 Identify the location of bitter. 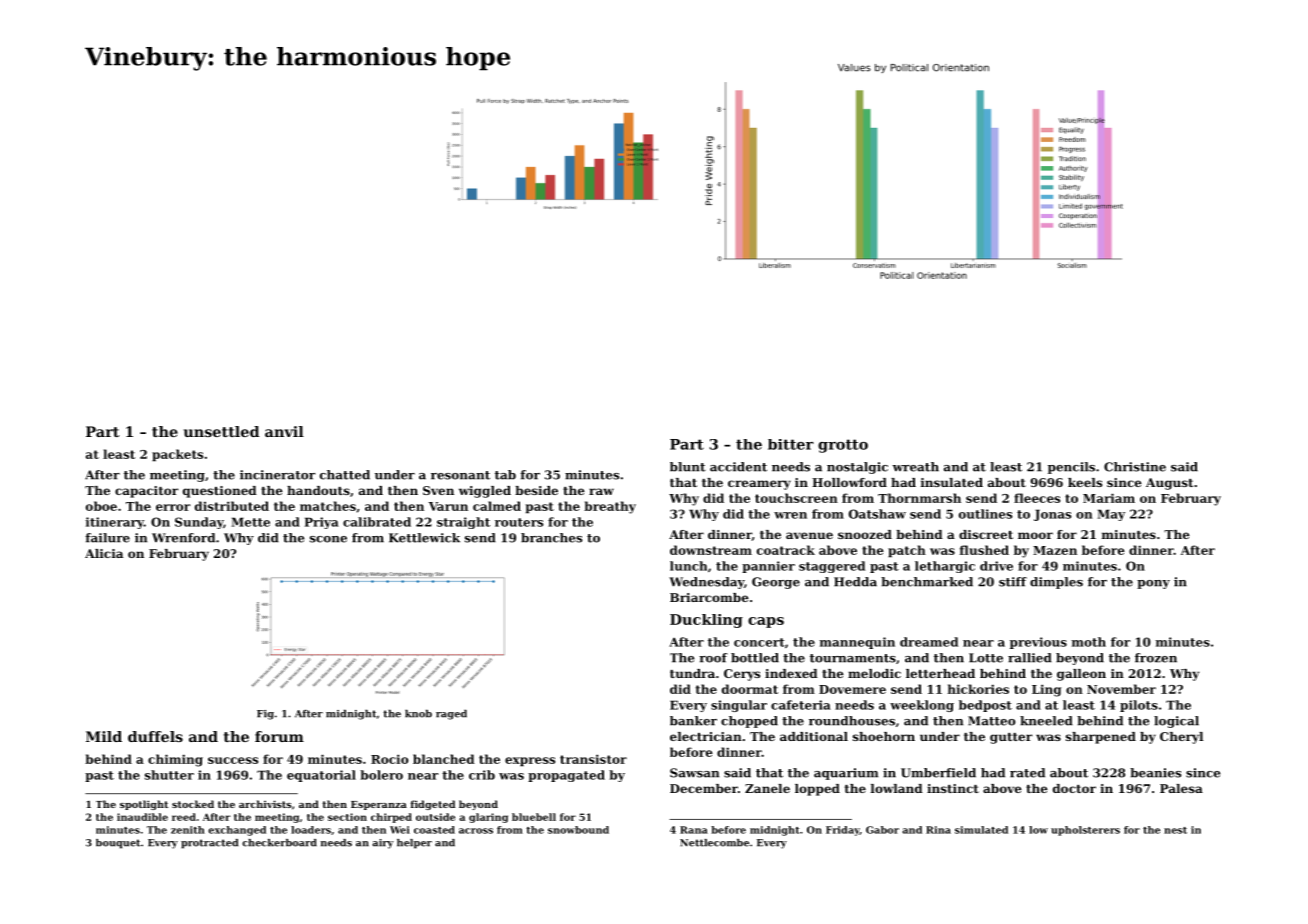
(791, 444).
